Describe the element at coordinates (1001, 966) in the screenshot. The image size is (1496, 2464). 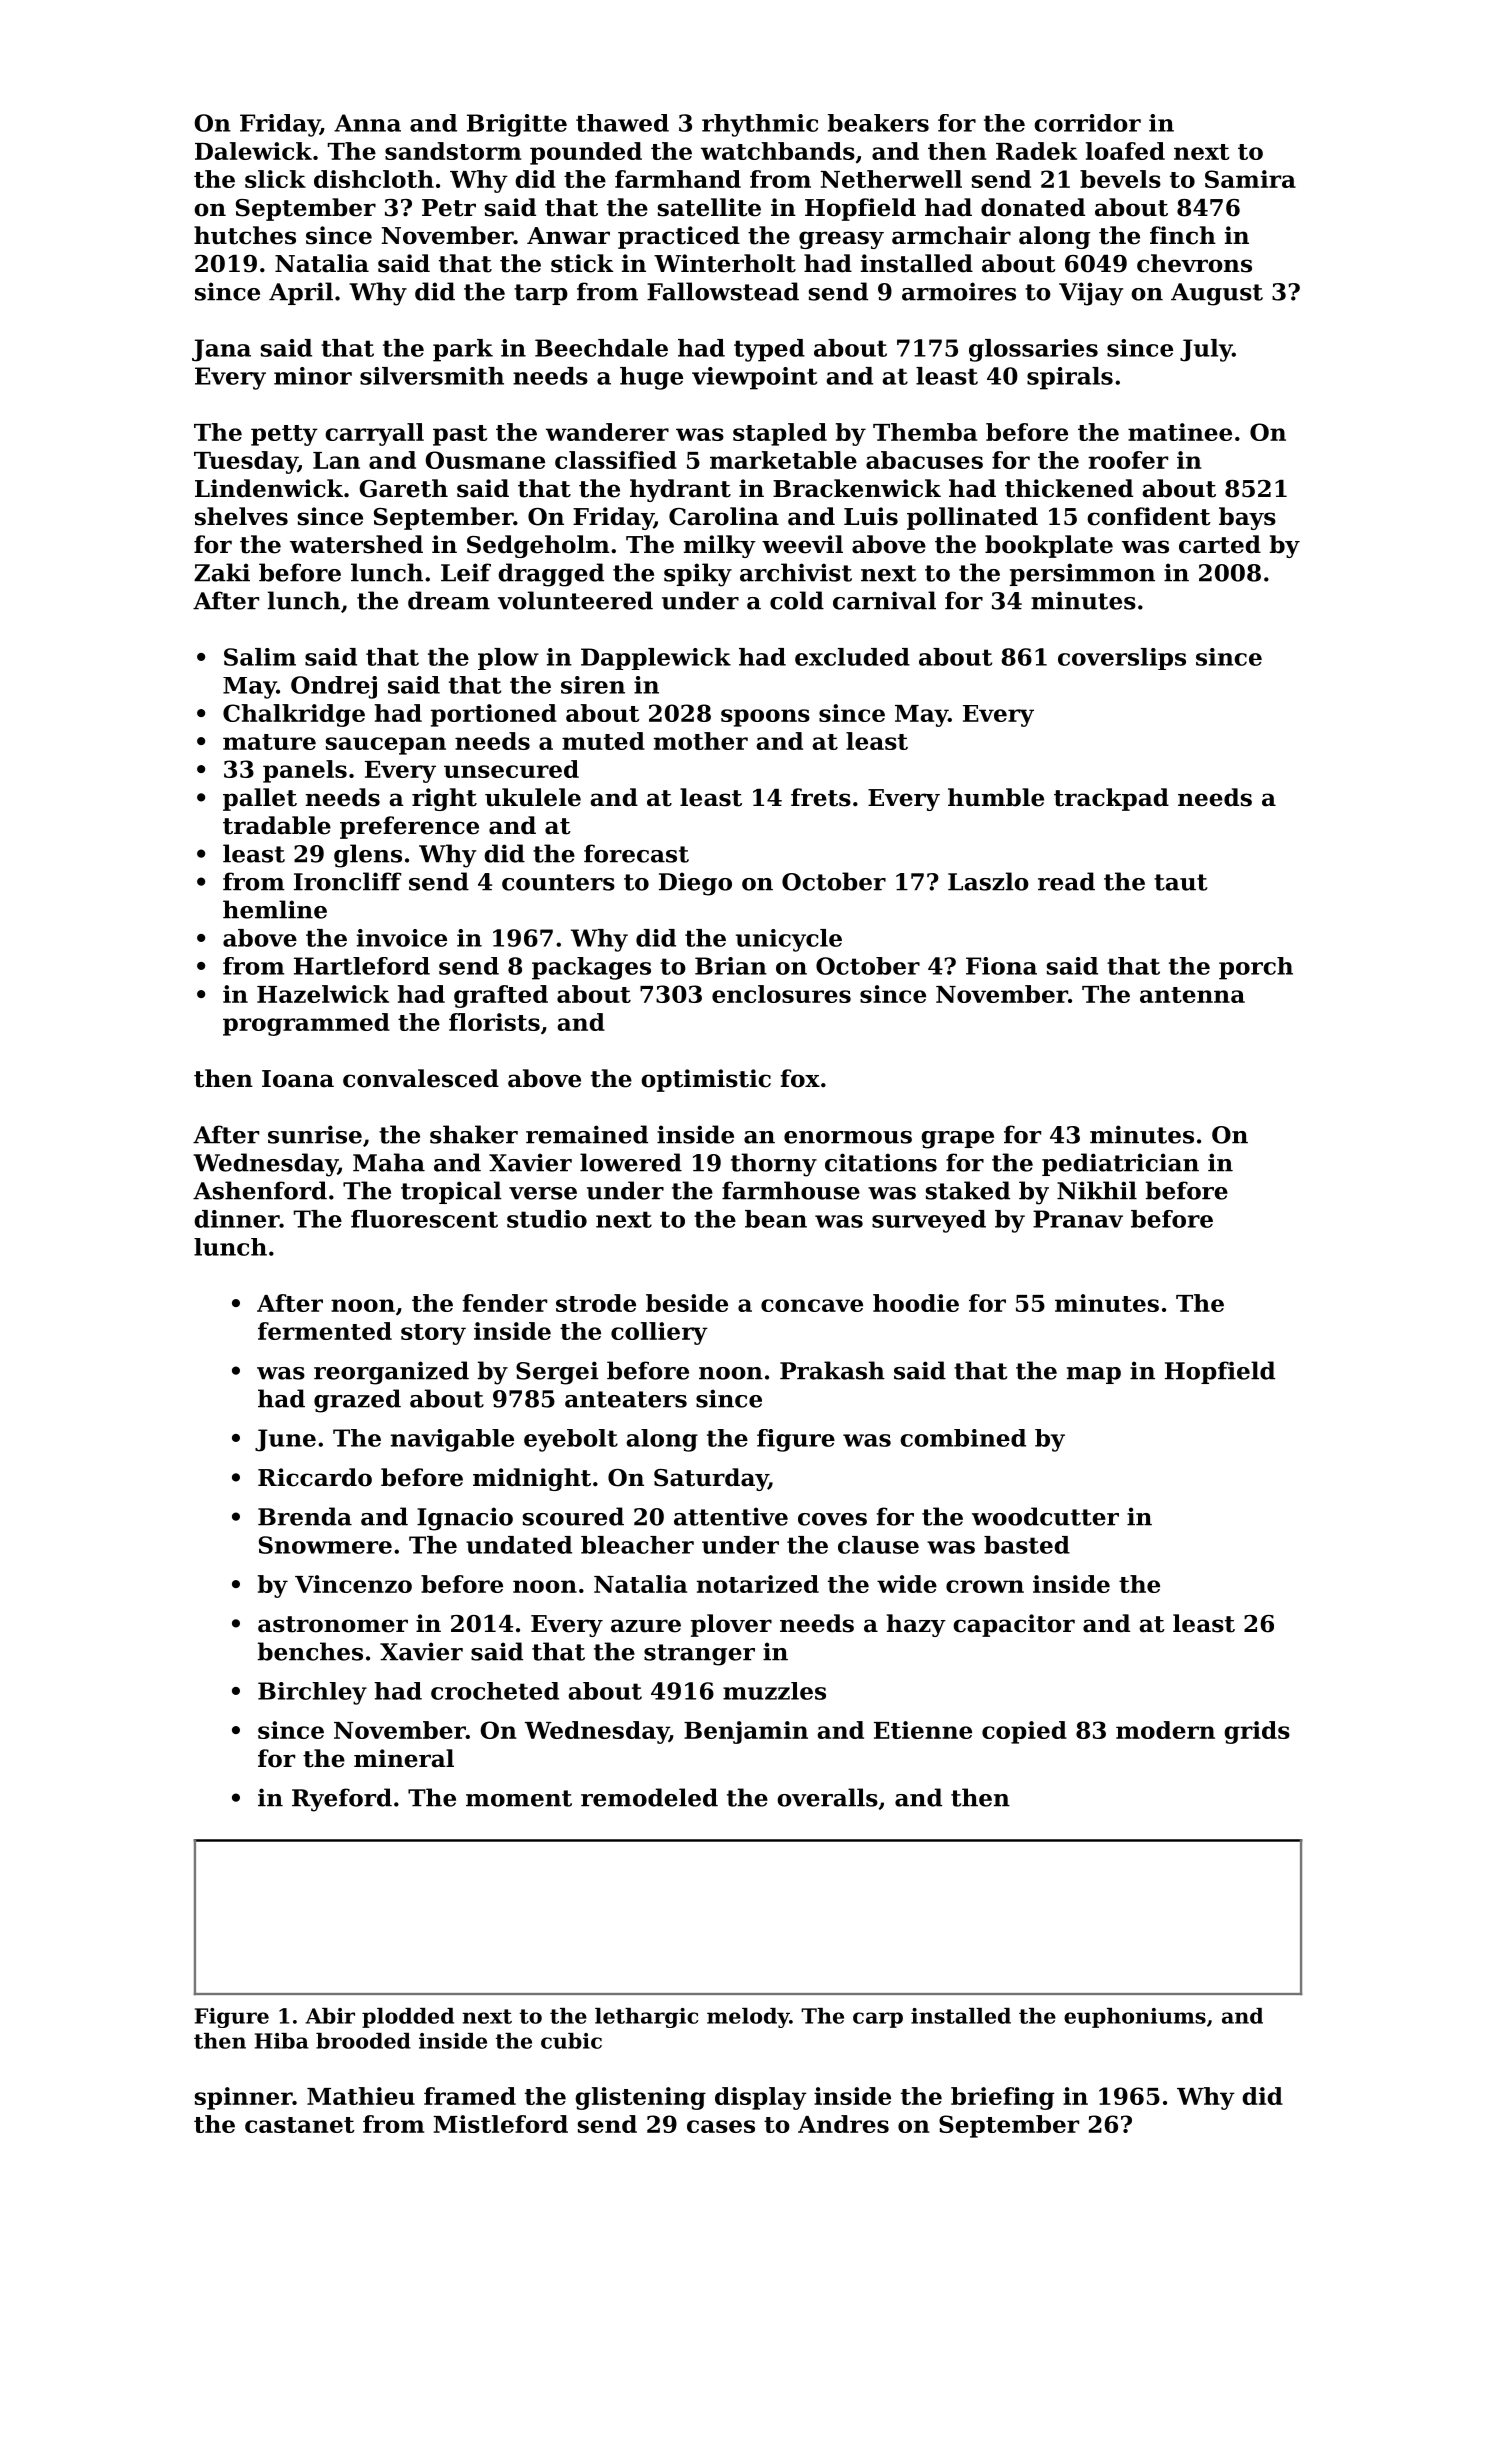
I see `Fiona` at that location.
